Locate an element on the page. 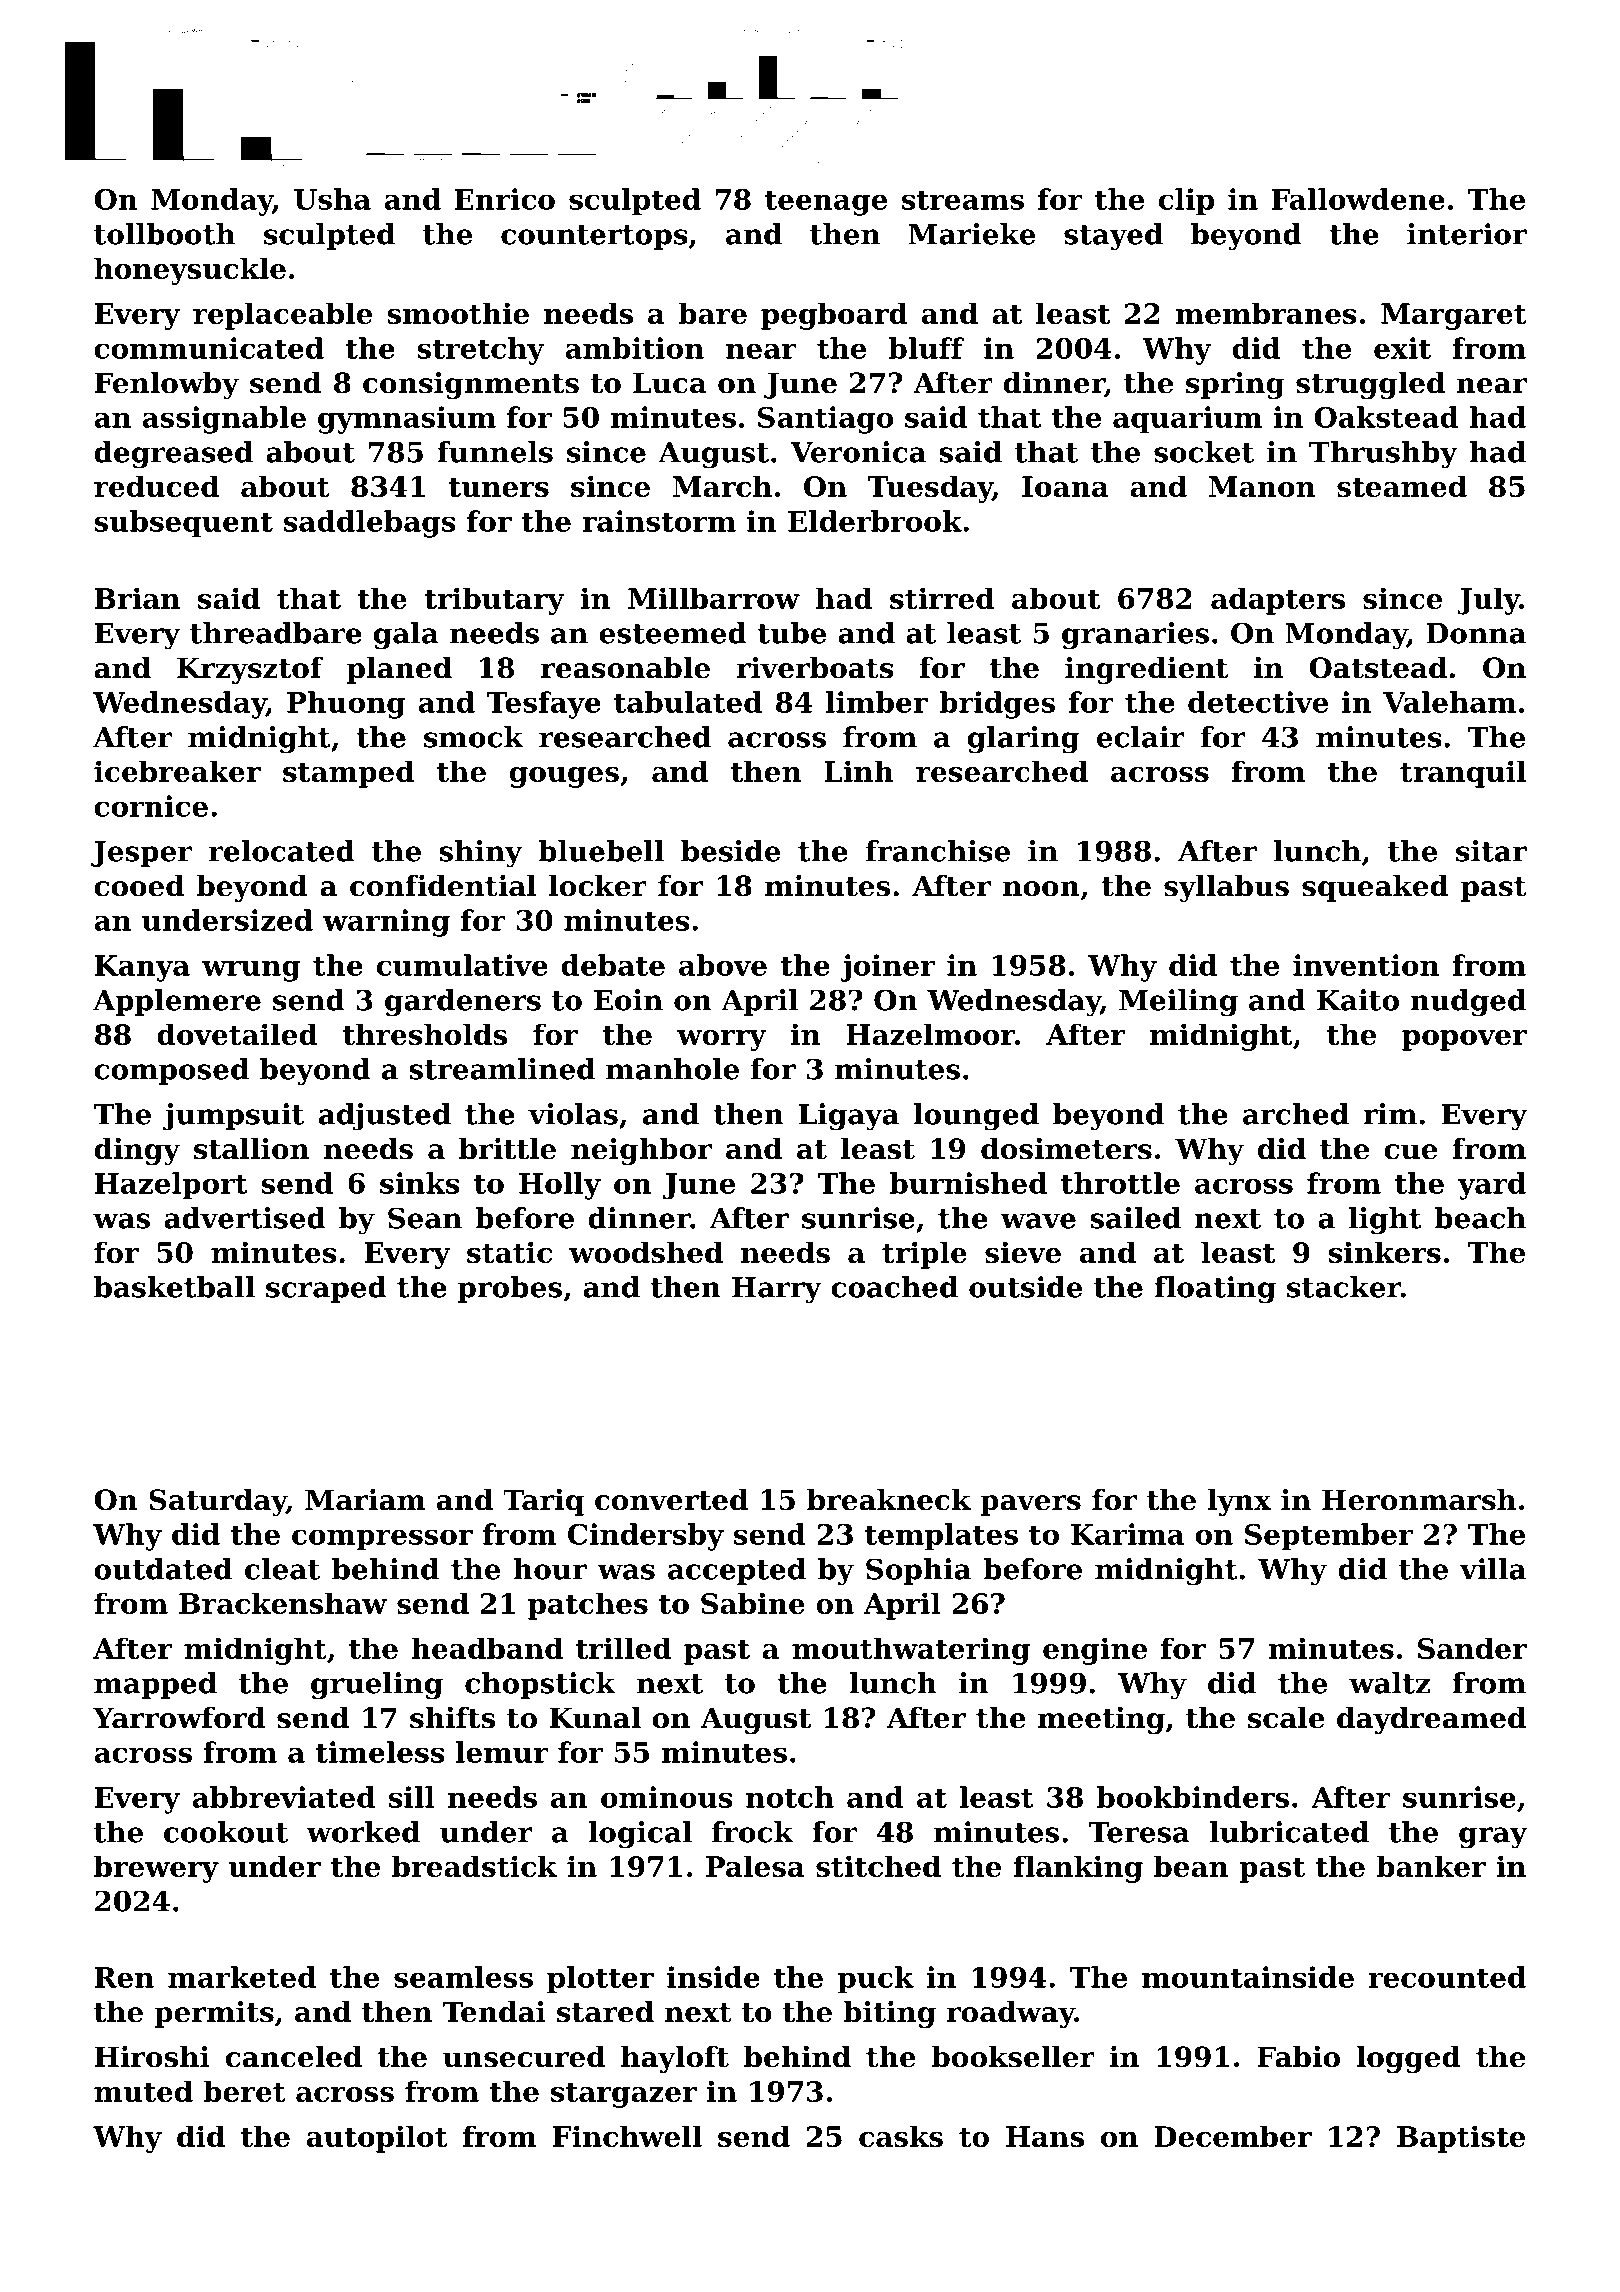  teenage is located at coordinates (826, 203).
